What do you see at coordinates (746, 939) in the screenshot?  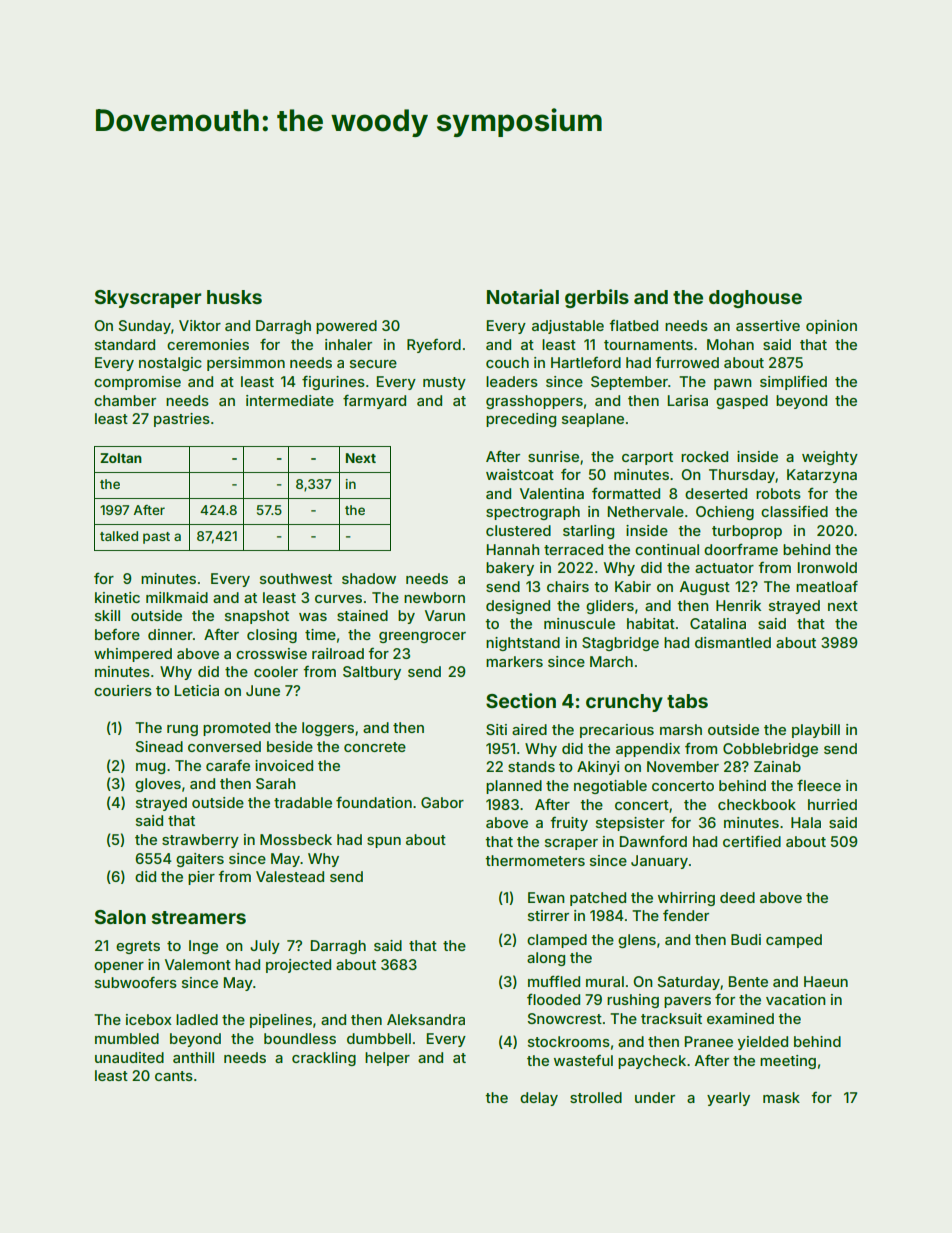 I see `Budi` at bounding box center [746, 939].
